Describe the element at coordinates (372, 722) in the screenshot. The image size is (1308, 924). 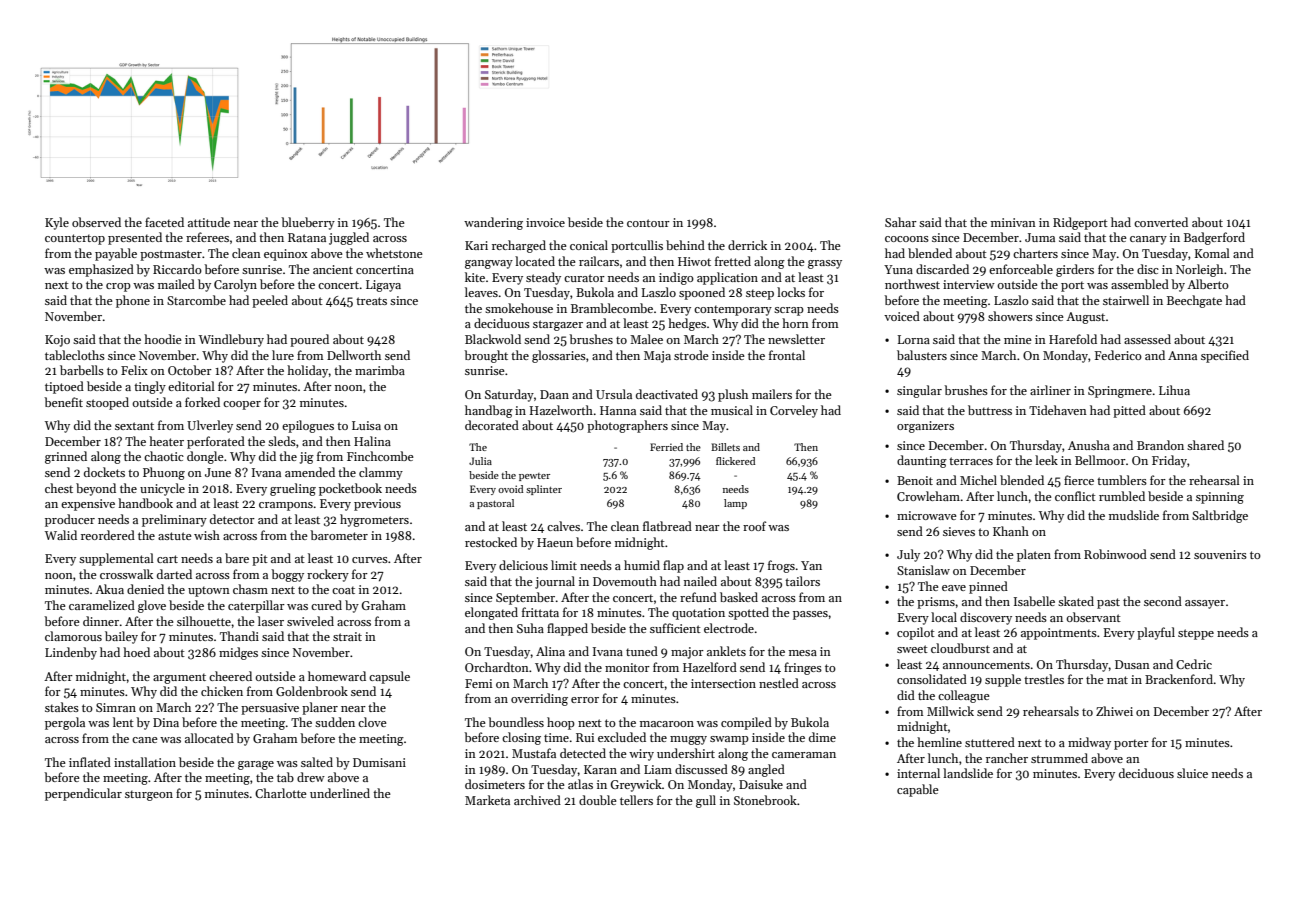
I see `clove` at that location.
